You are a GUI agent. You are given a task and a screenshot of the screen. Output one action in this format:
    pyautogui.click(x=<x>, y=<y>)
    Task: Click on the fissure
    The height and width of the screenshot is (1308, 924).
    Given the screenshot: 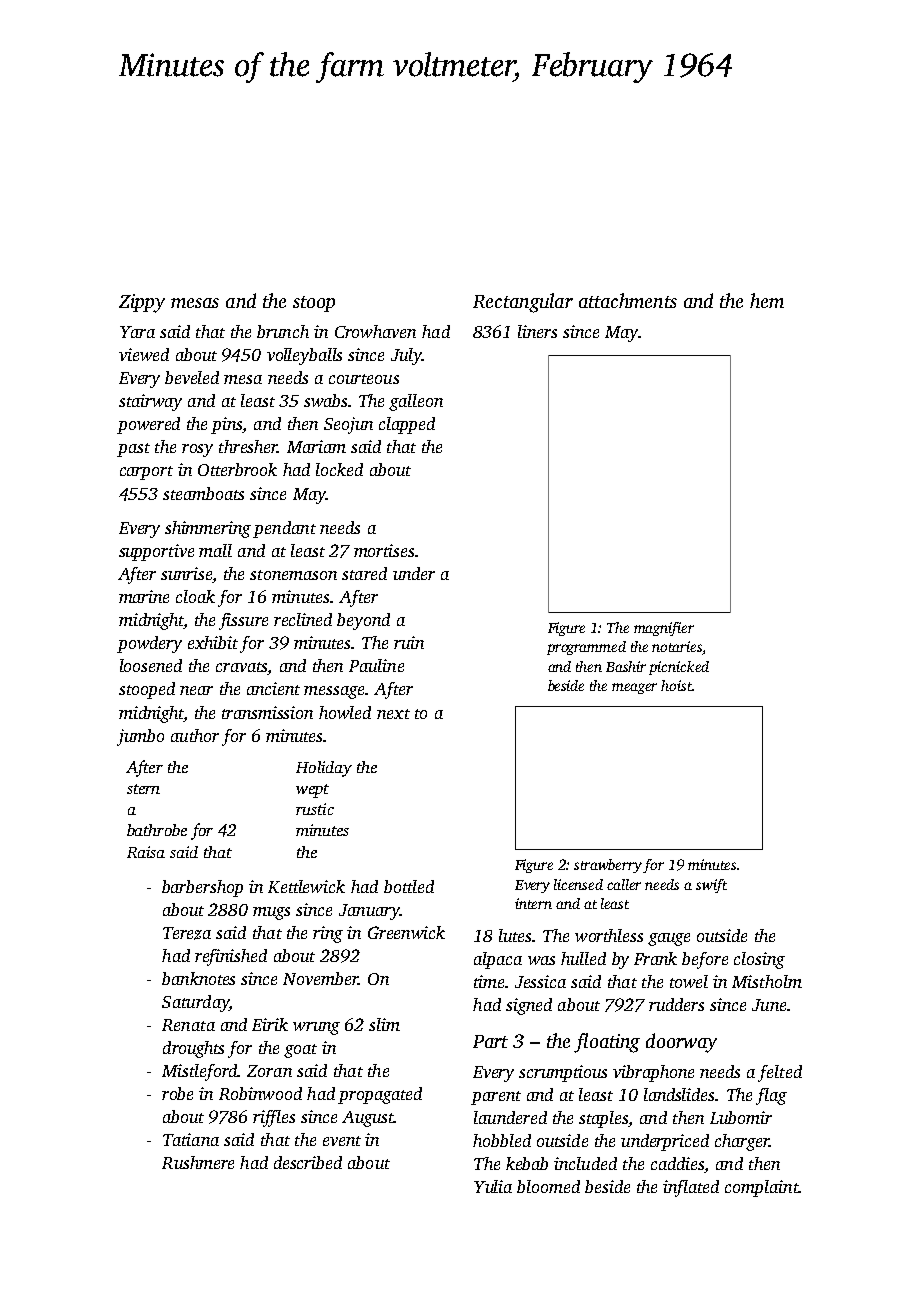 What is the action you would take?
    pyautogui.click(x=243, y=621)
